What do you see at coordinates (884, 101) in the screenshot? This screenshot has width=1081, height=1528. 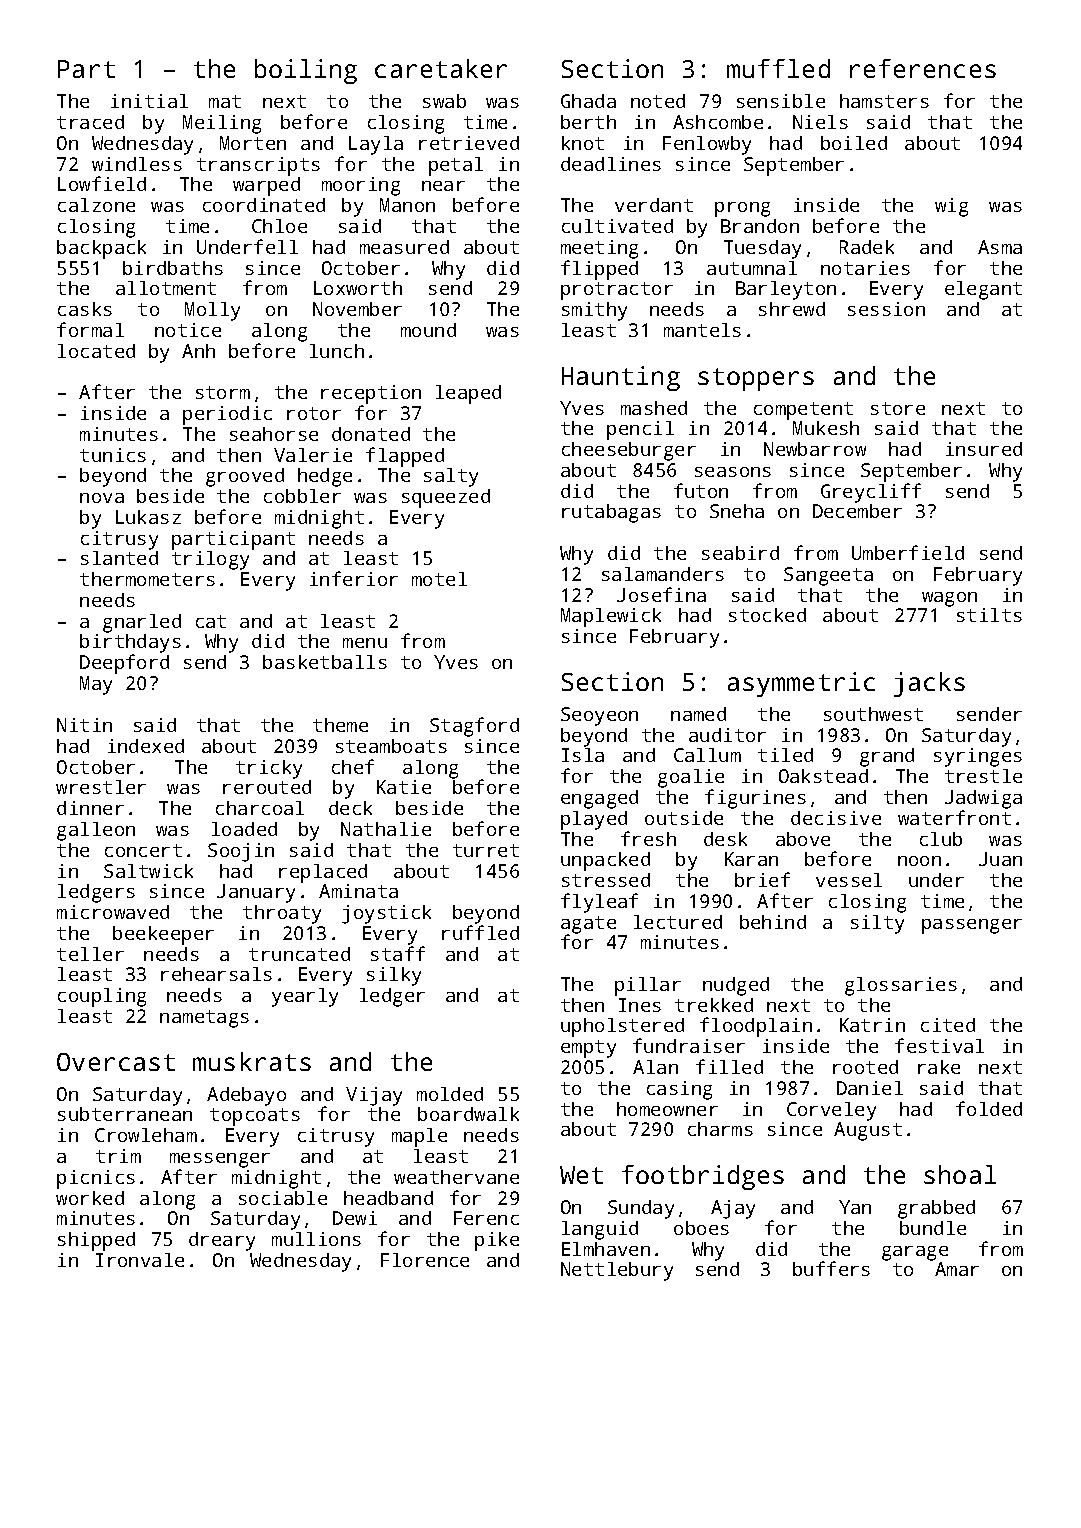 I see `hamsters` at bounding box center [884, 101].
